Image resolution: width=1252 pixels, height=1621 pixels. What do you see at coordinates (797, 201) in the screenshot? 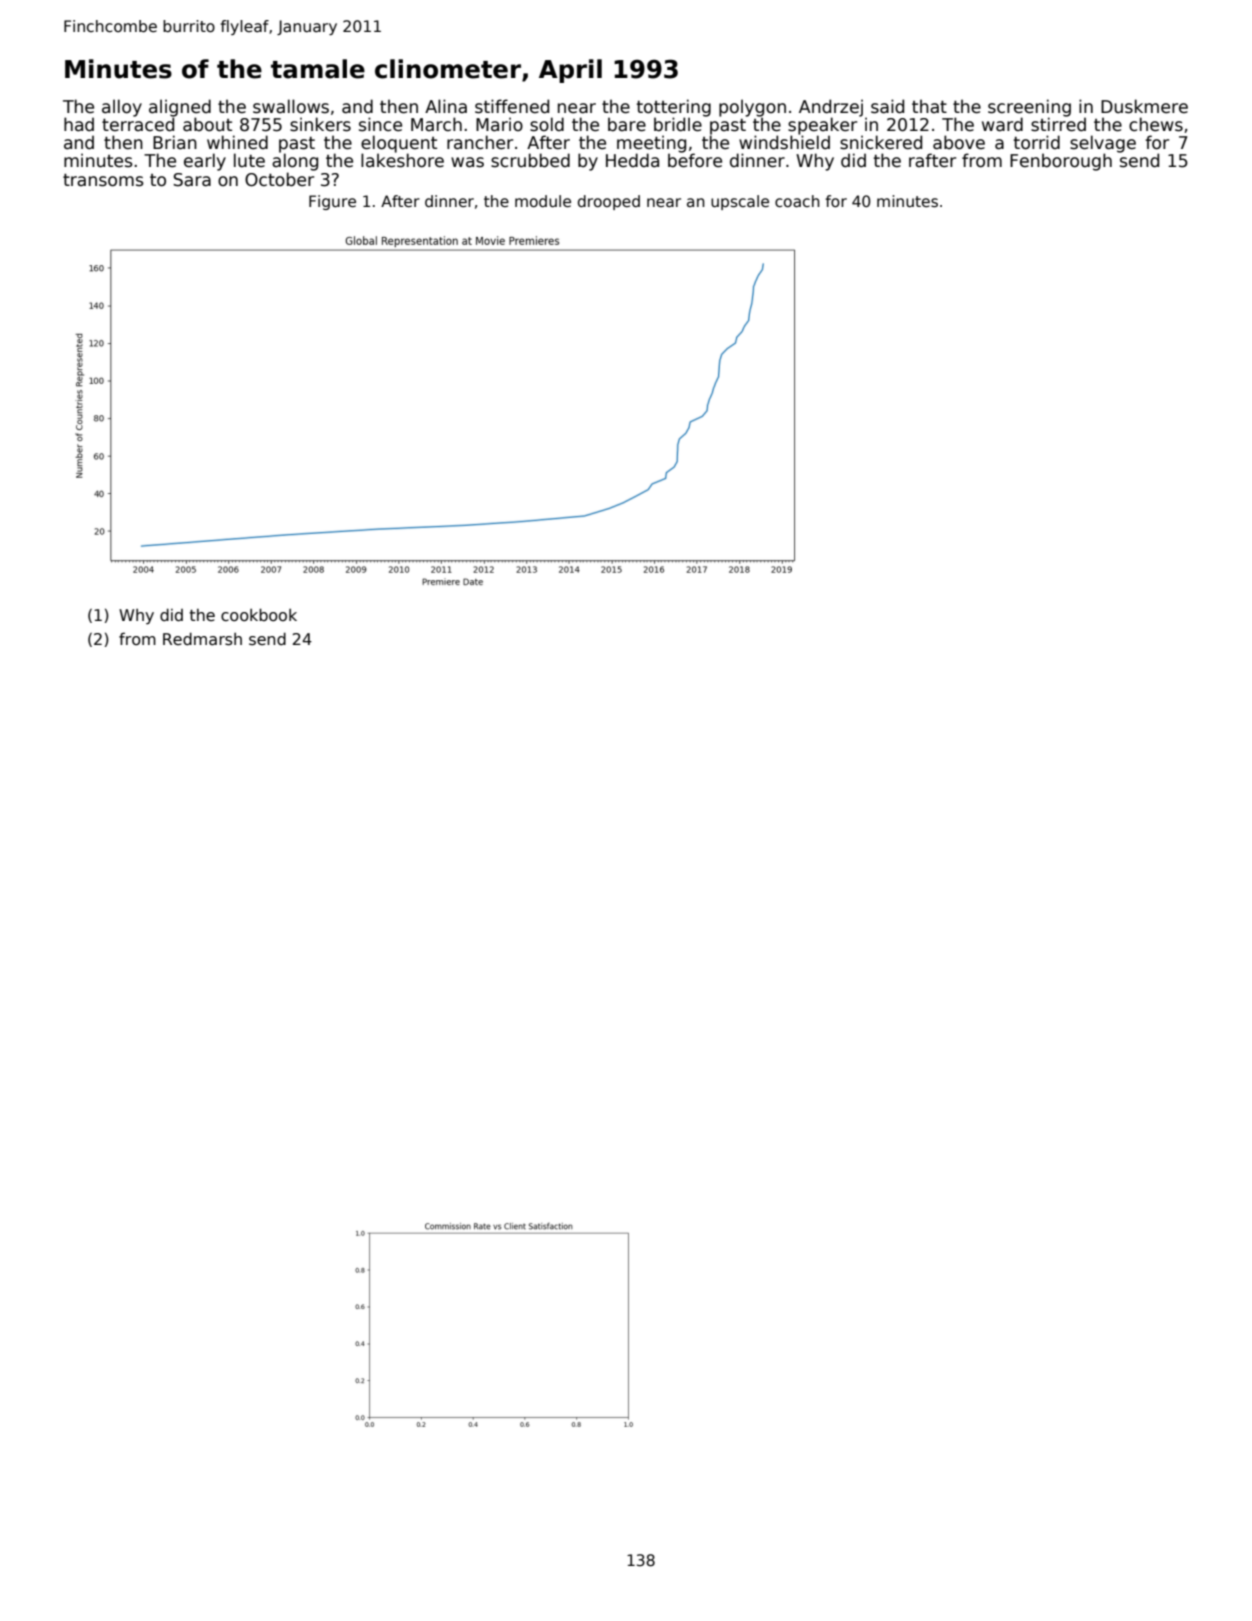
I see `coach` at bounding box center [797, 201].
